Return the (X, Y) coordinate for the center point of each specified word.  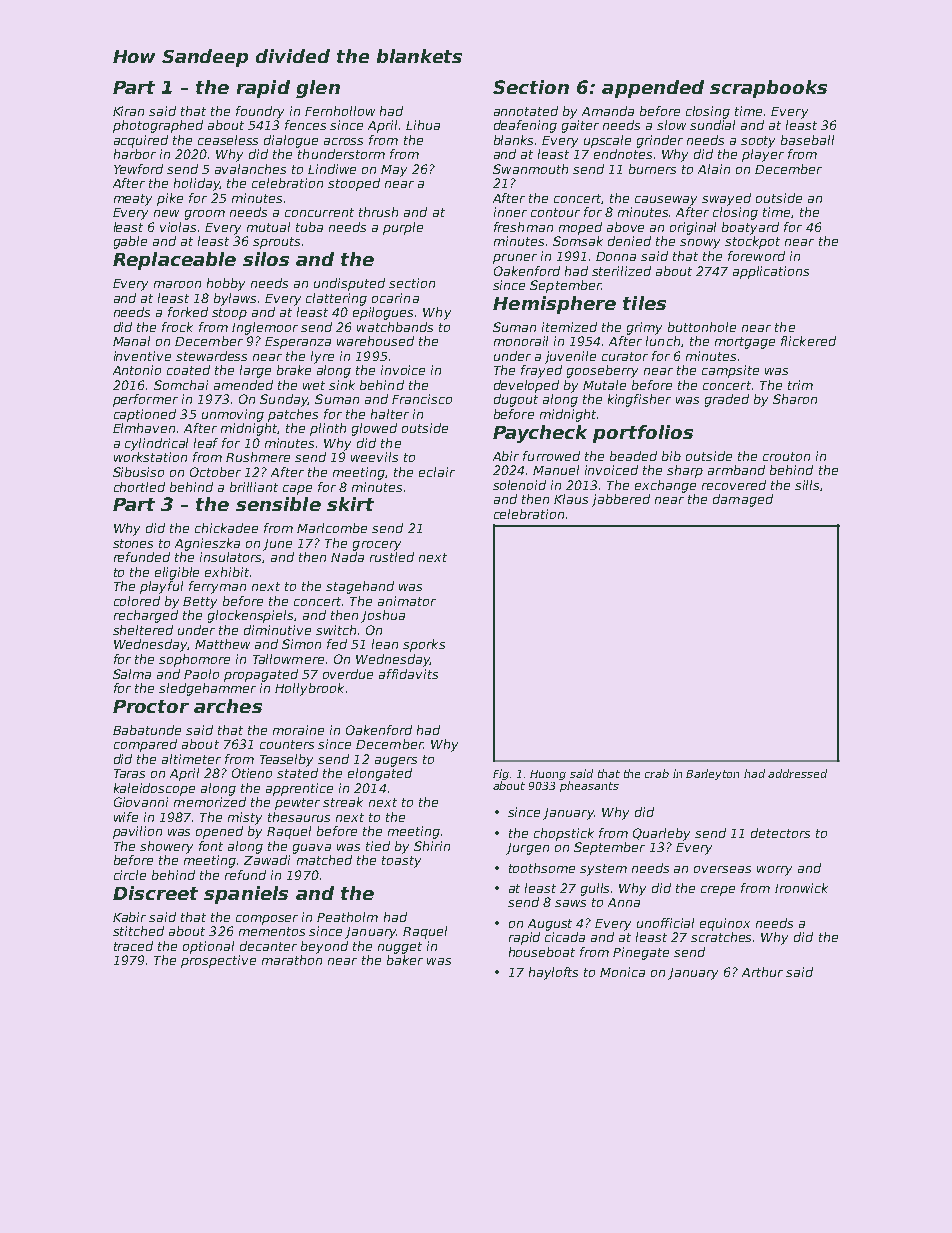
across (343, 141)
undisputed (349, 284)
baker (405, 960)
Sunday (284, 400)
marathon (292, 960)
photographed (158, 126)
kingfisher (639, 400)
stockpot (752, 242)
